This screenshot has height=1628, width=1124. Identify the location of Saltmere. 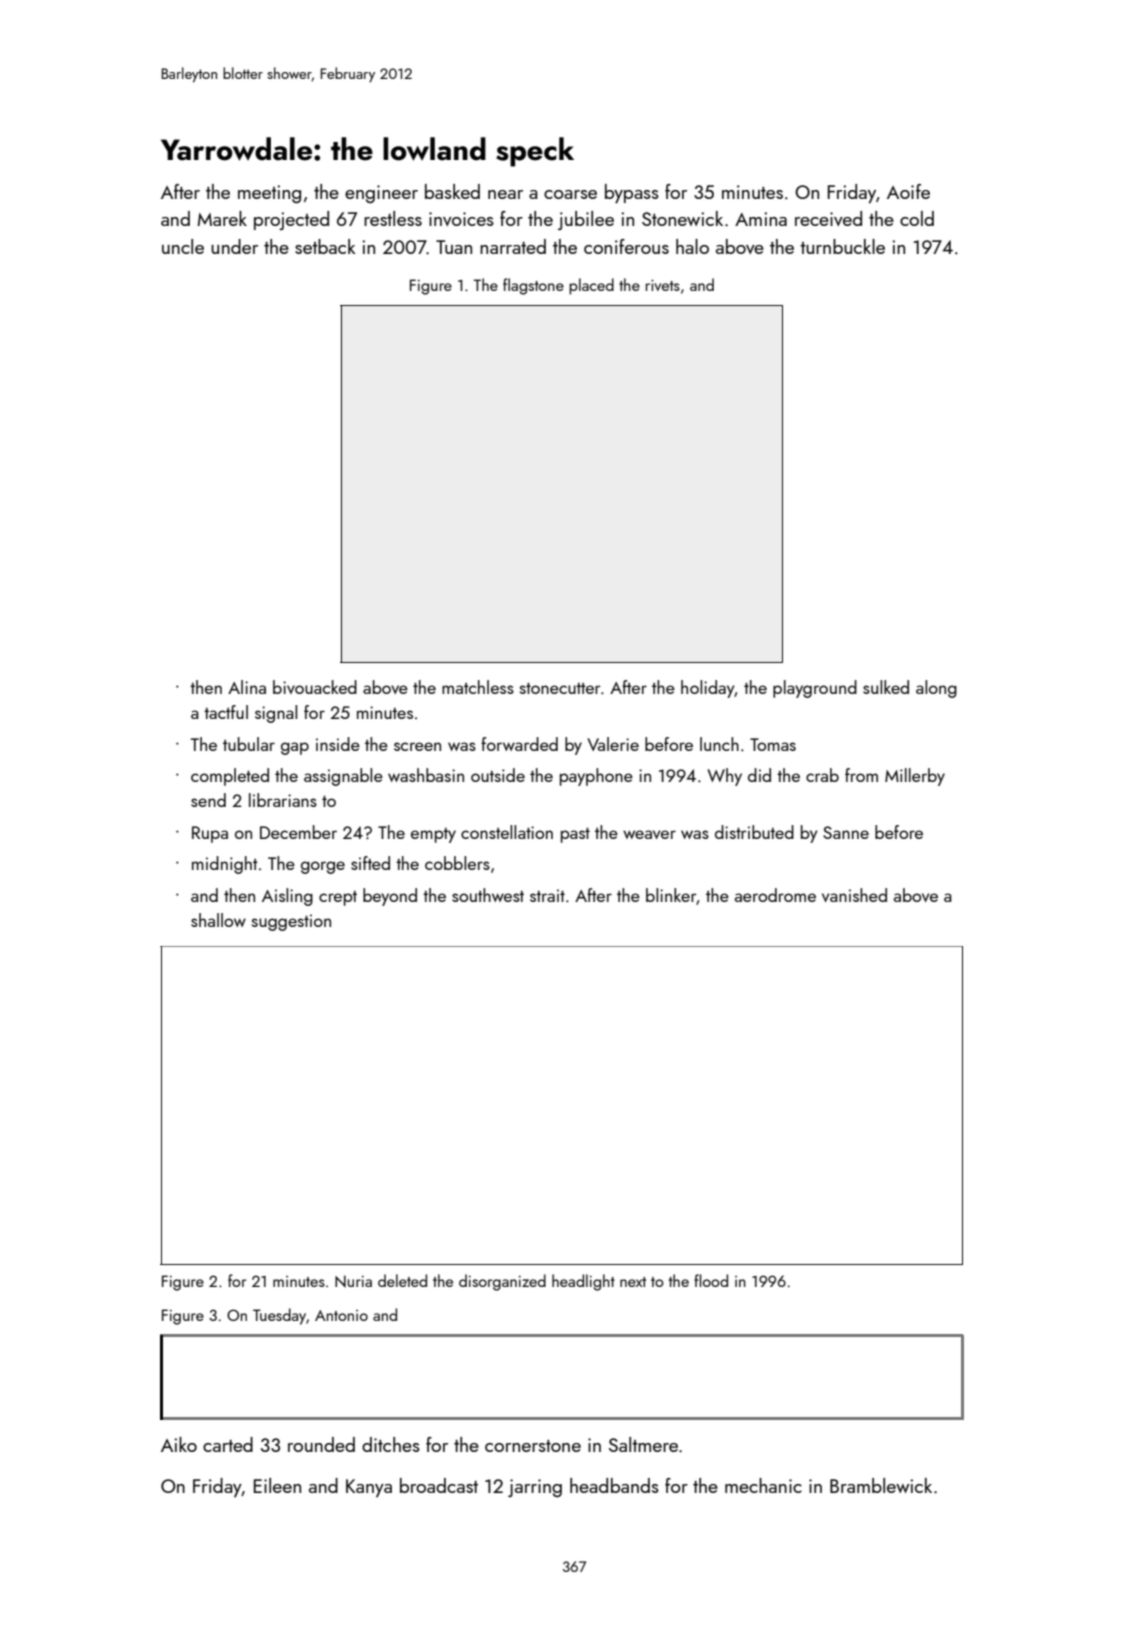
(643, 1444).
